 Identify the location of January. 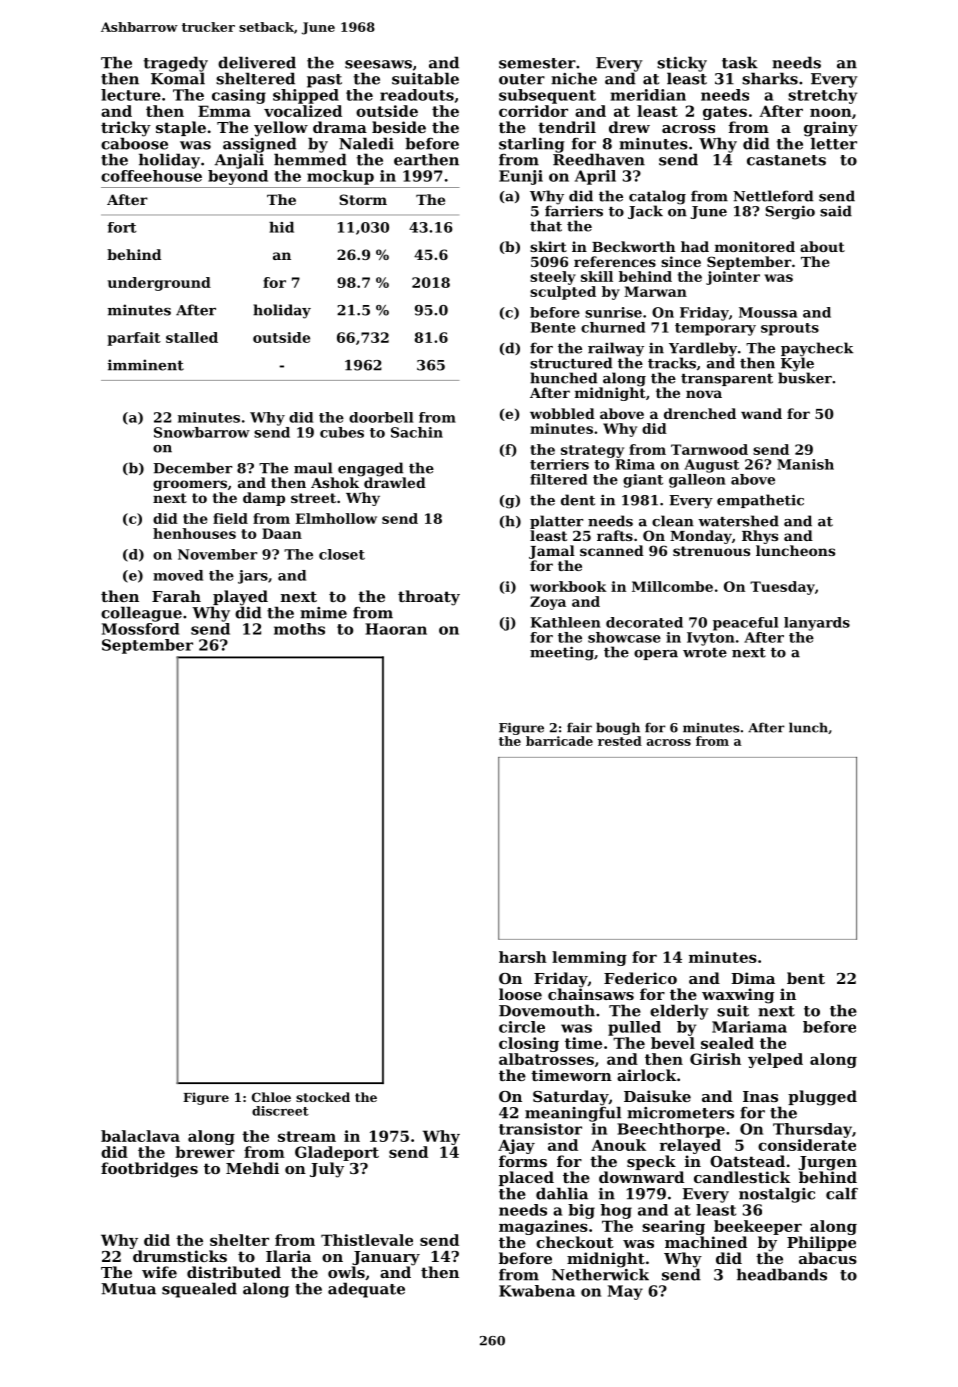
(386, 1258).
